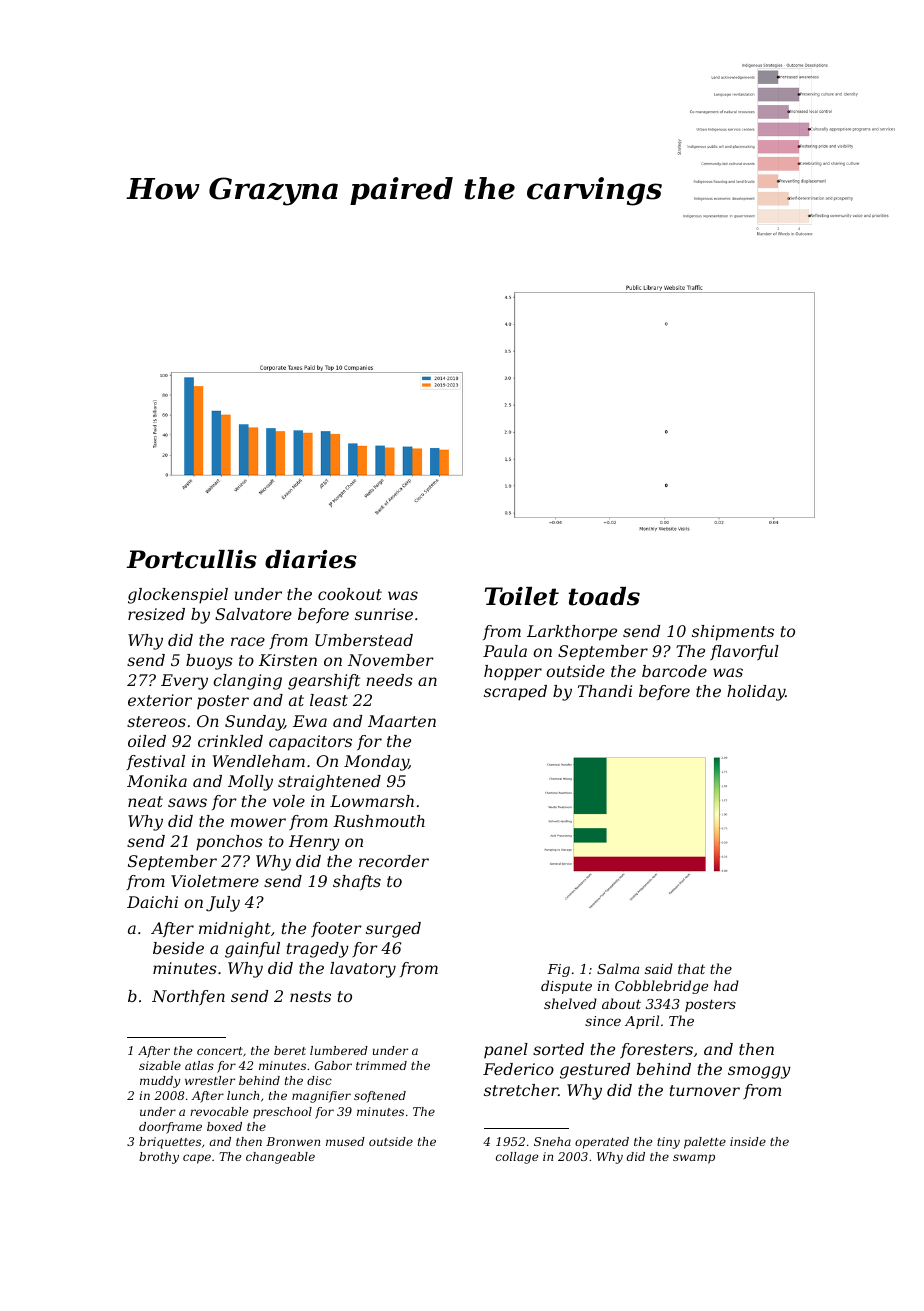 The height and width of the image is (1311, 924). I want to click on barcode, so click(674, 671).
